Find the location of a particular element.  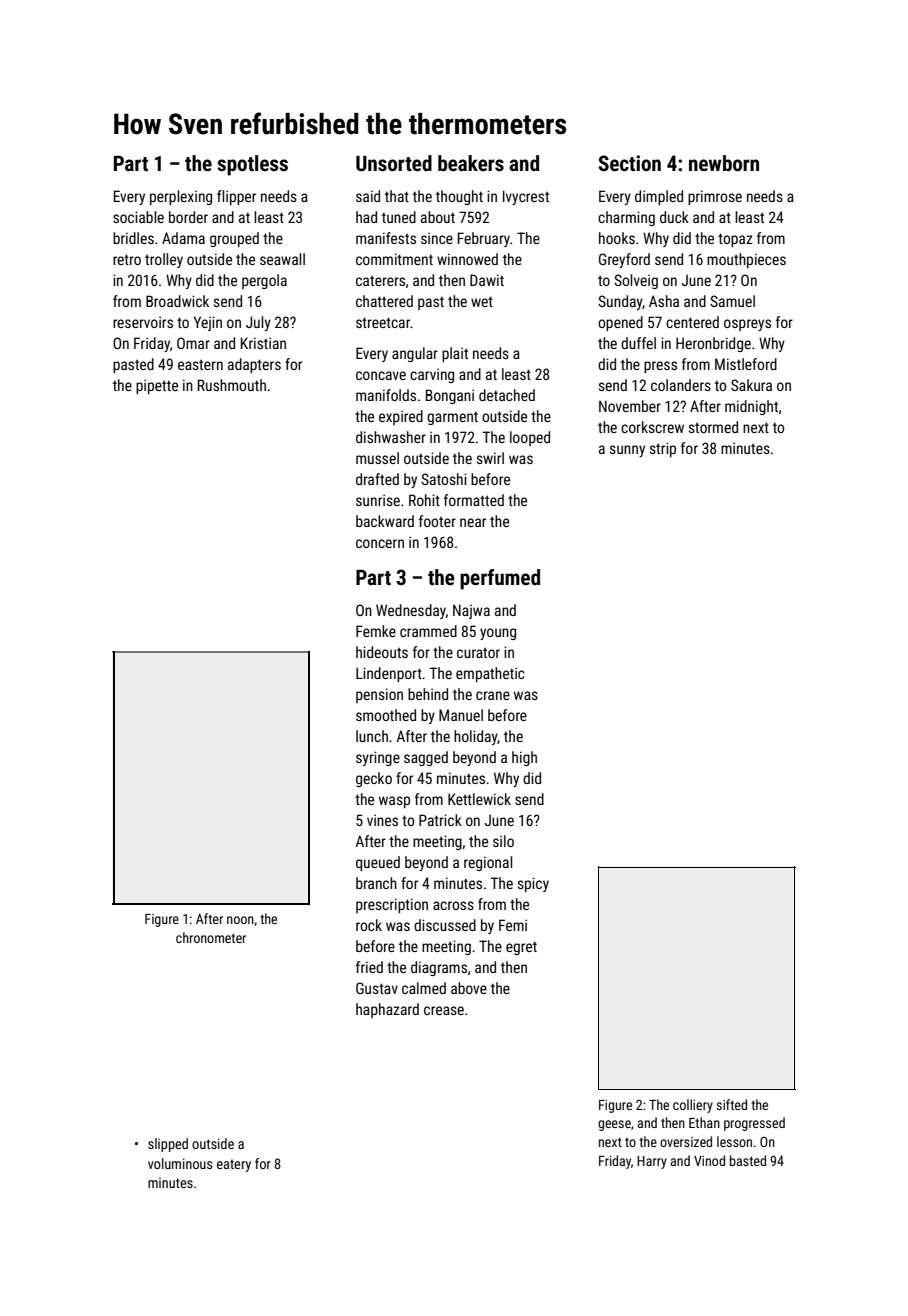

chronometer is located at coordinates (211, 937).
